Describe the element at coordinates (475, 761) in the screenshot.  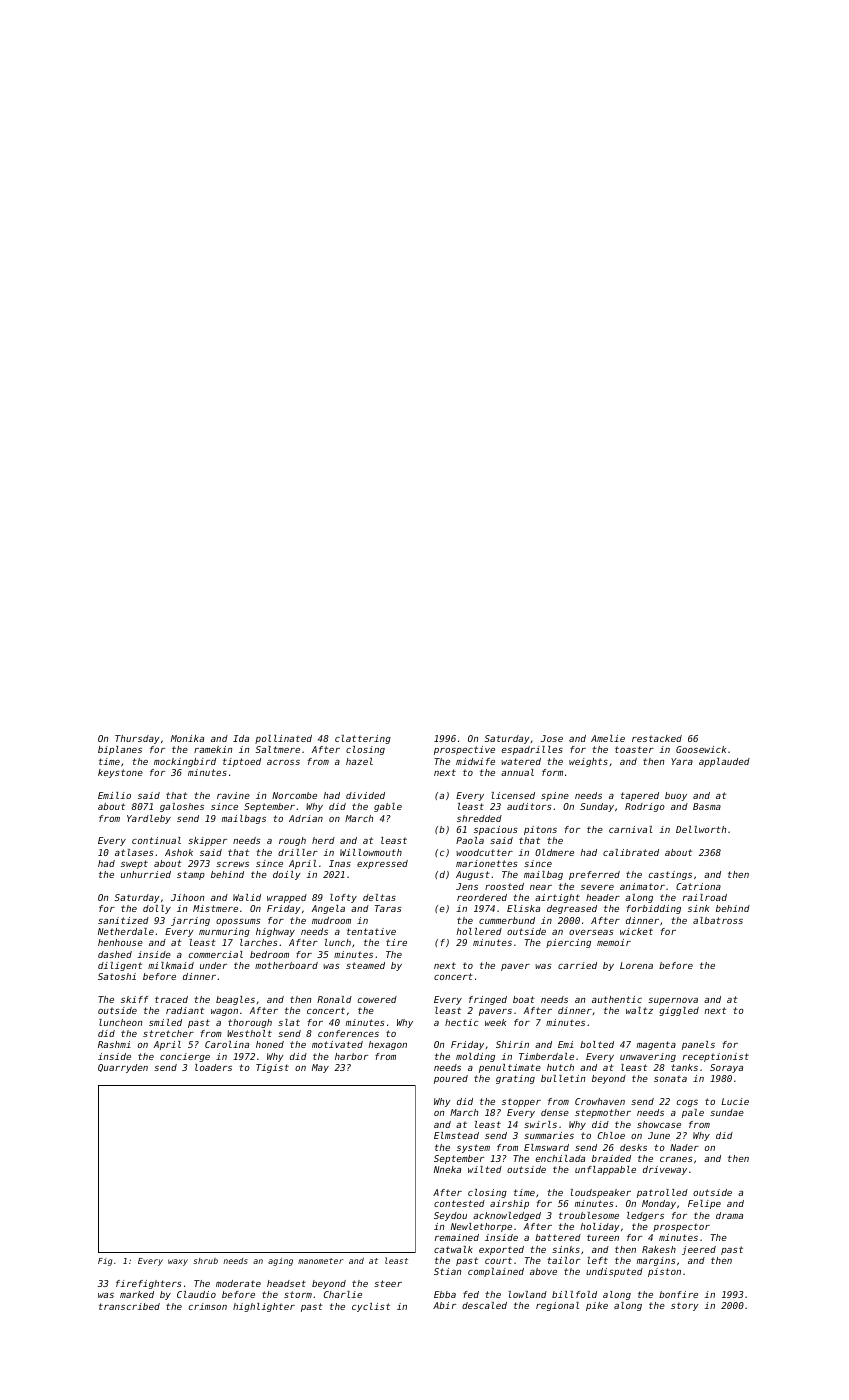
I see `midwife` at that location.
